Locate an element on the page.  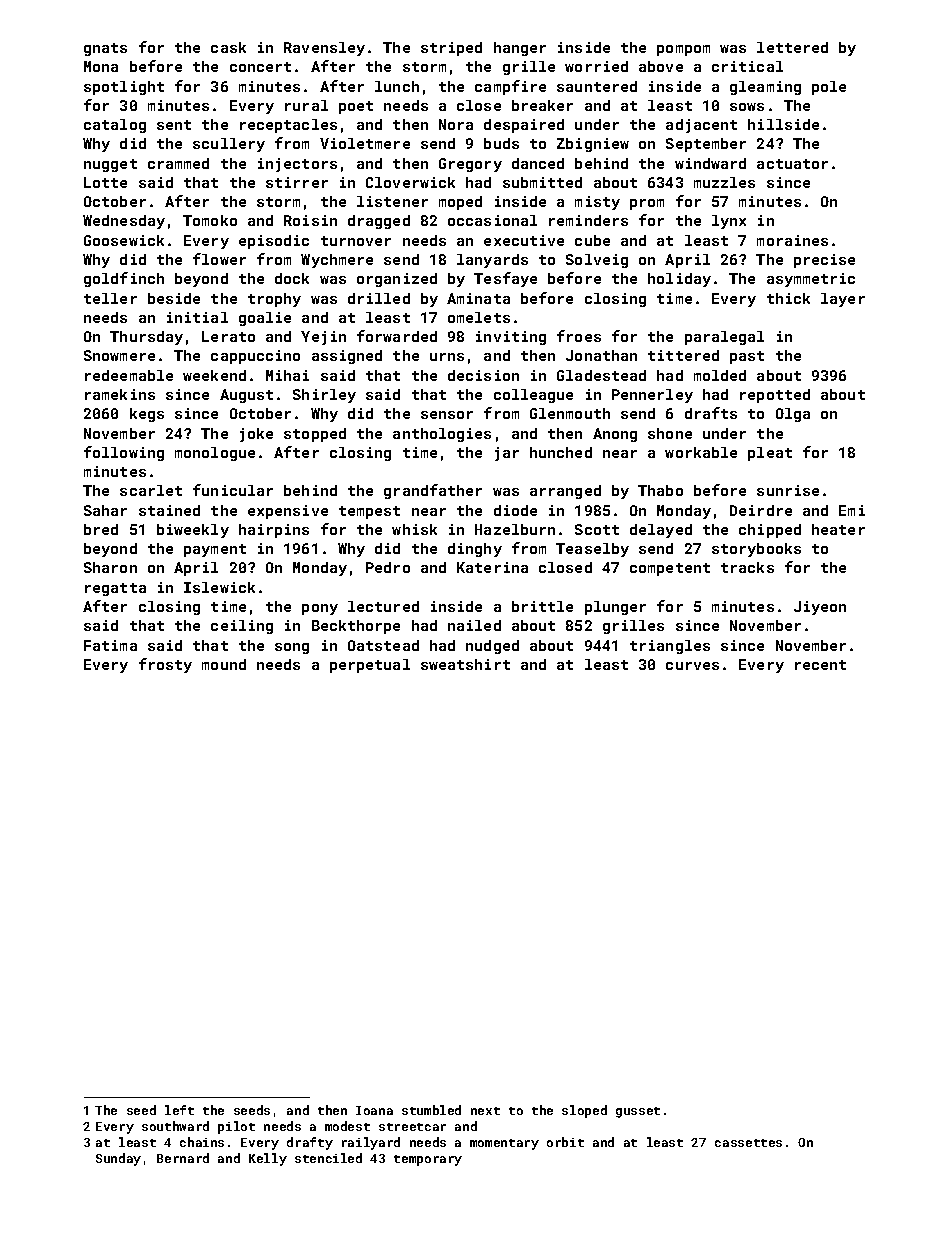
Fatima is located at coordinates (110, 645).
